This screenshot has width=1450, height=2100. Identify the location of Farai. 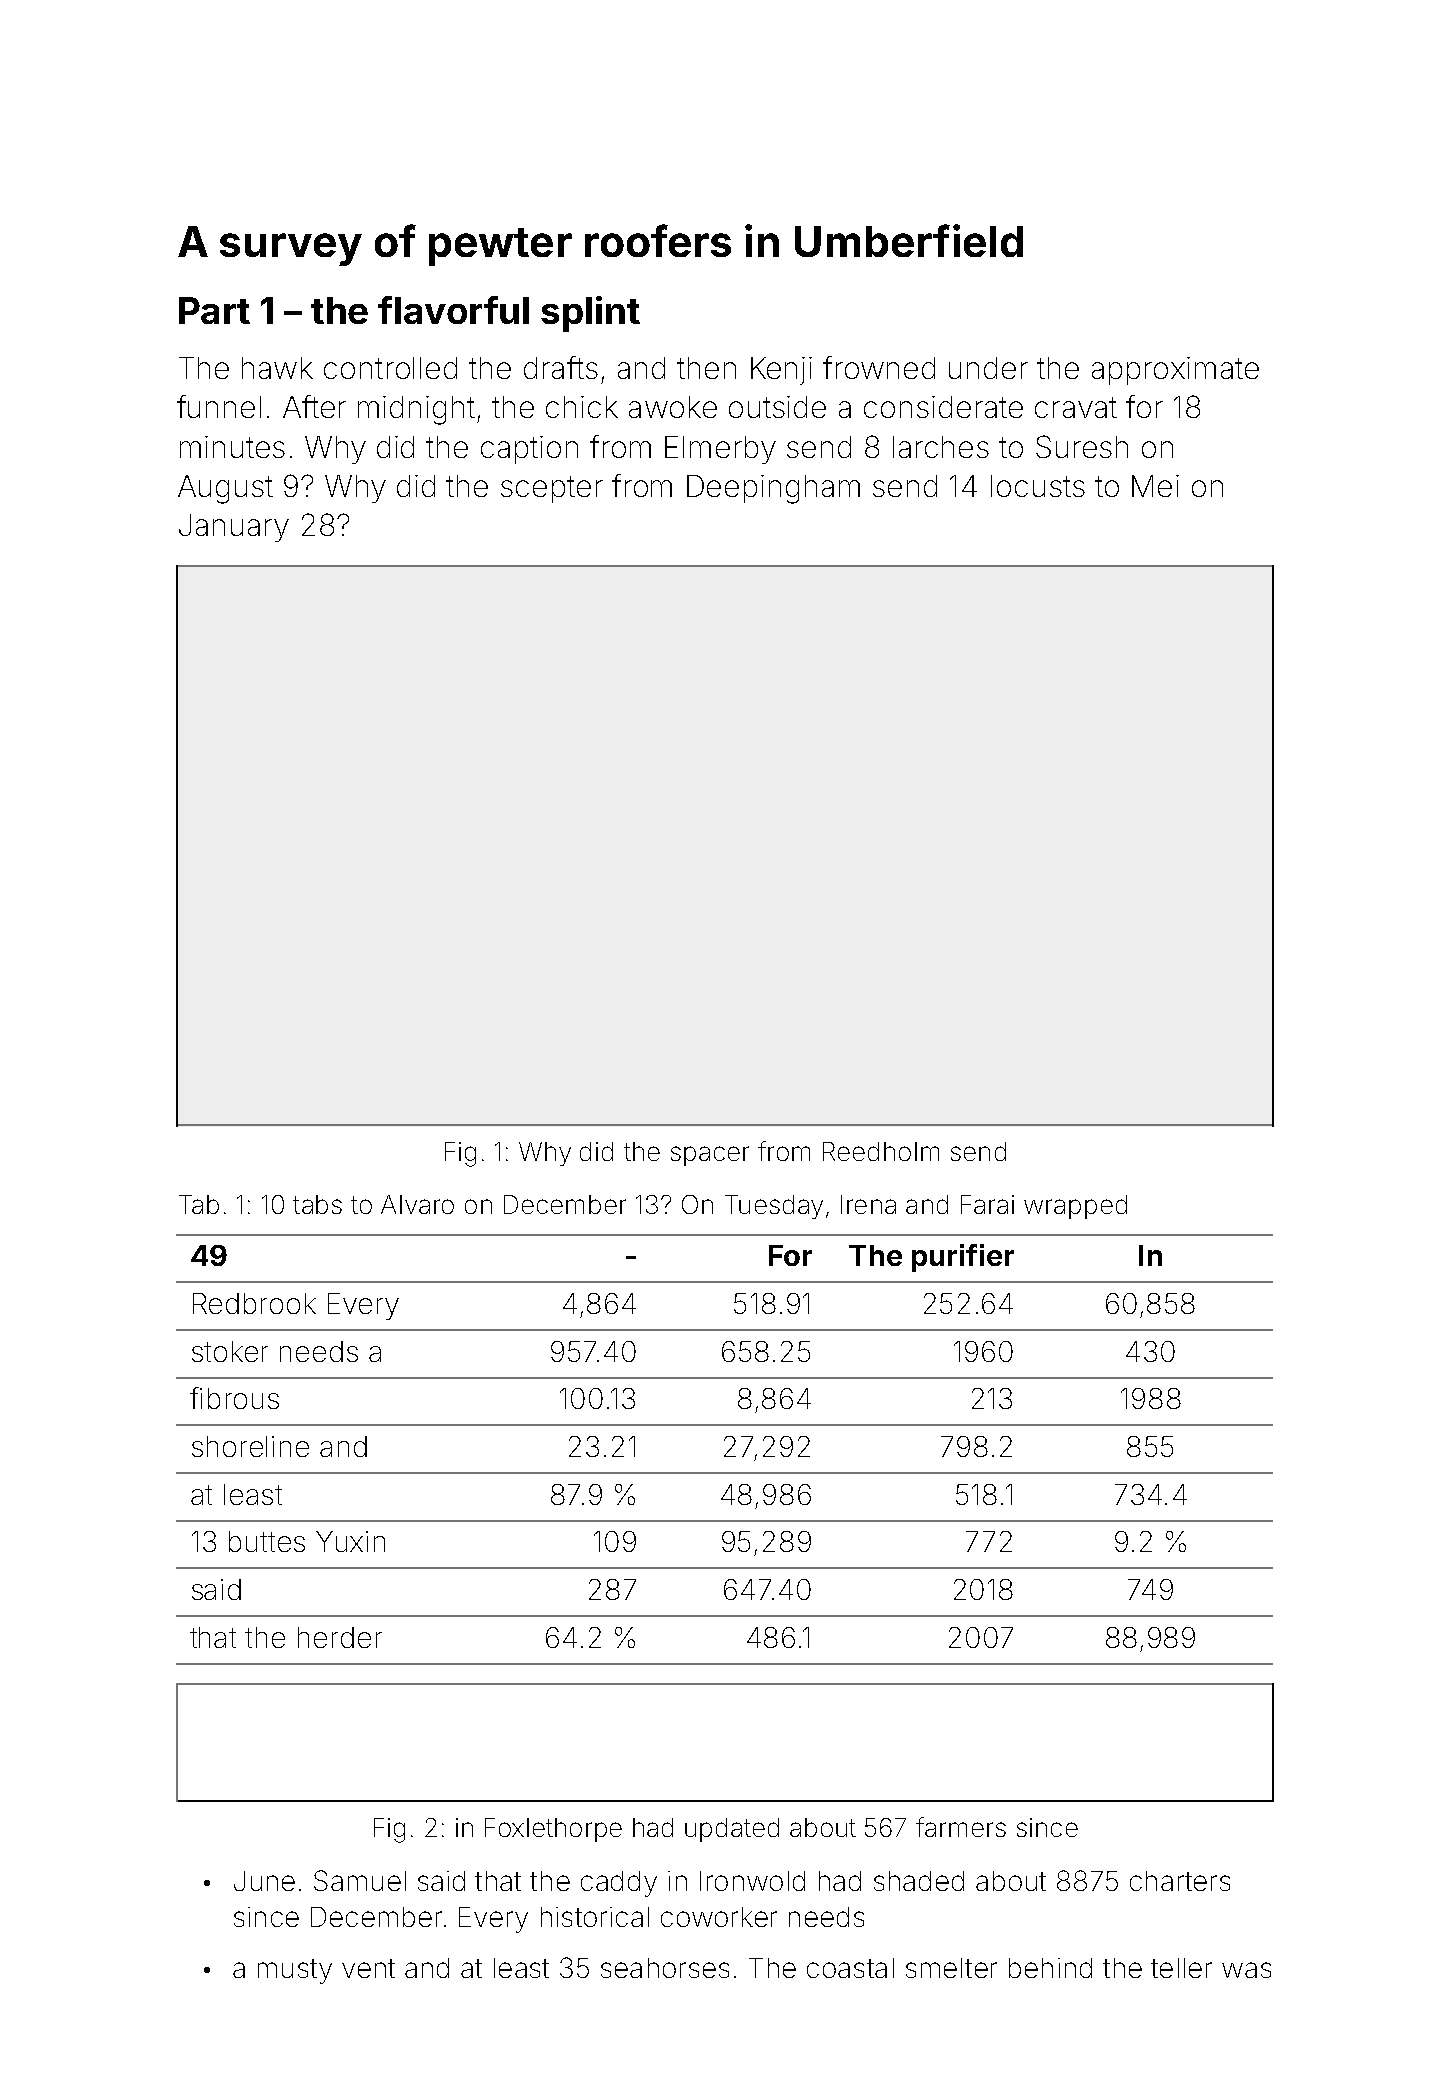
(987, 1204).
